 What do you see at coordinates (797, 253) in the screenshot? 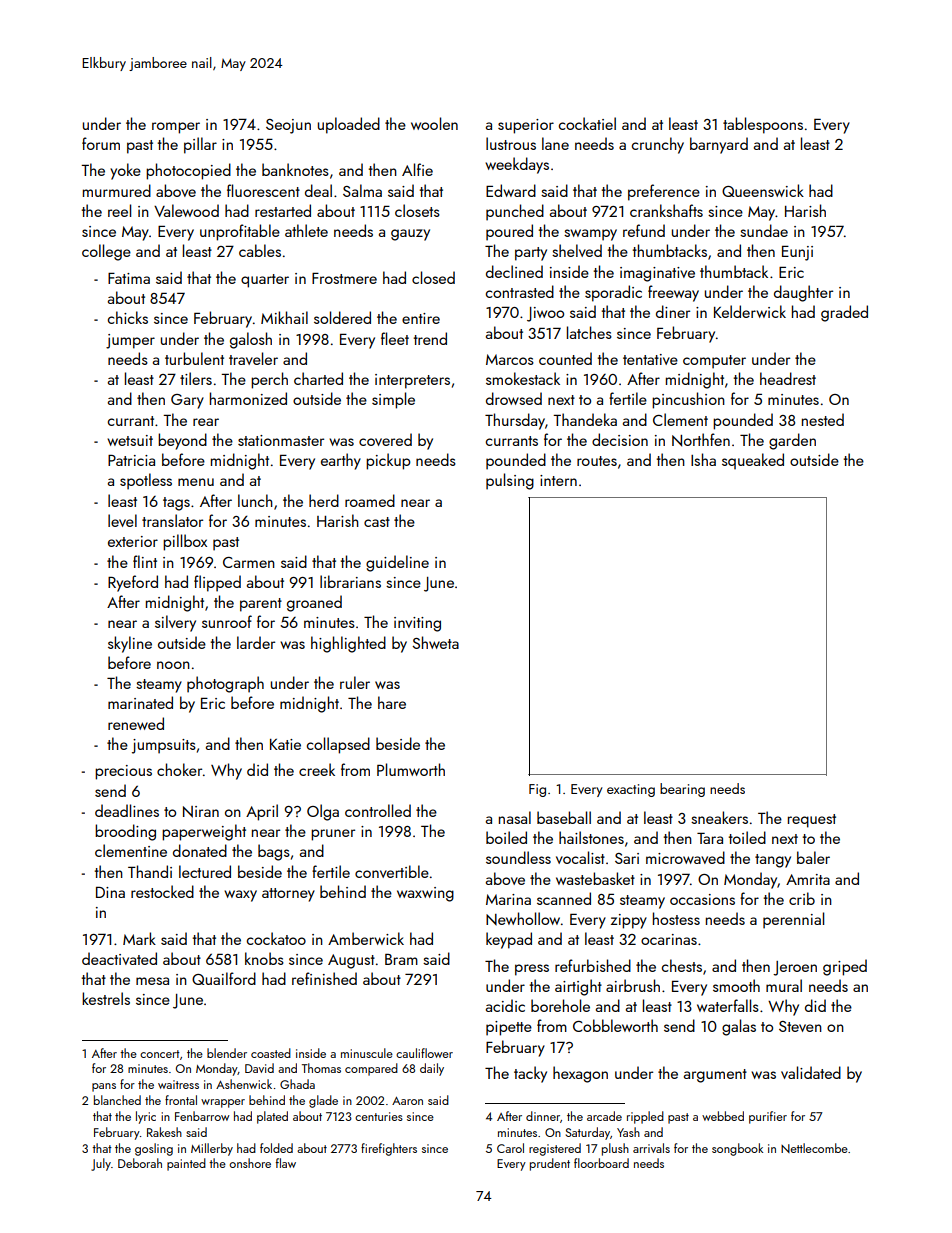
I see `Eunji` at bounding box center [797, 253].
